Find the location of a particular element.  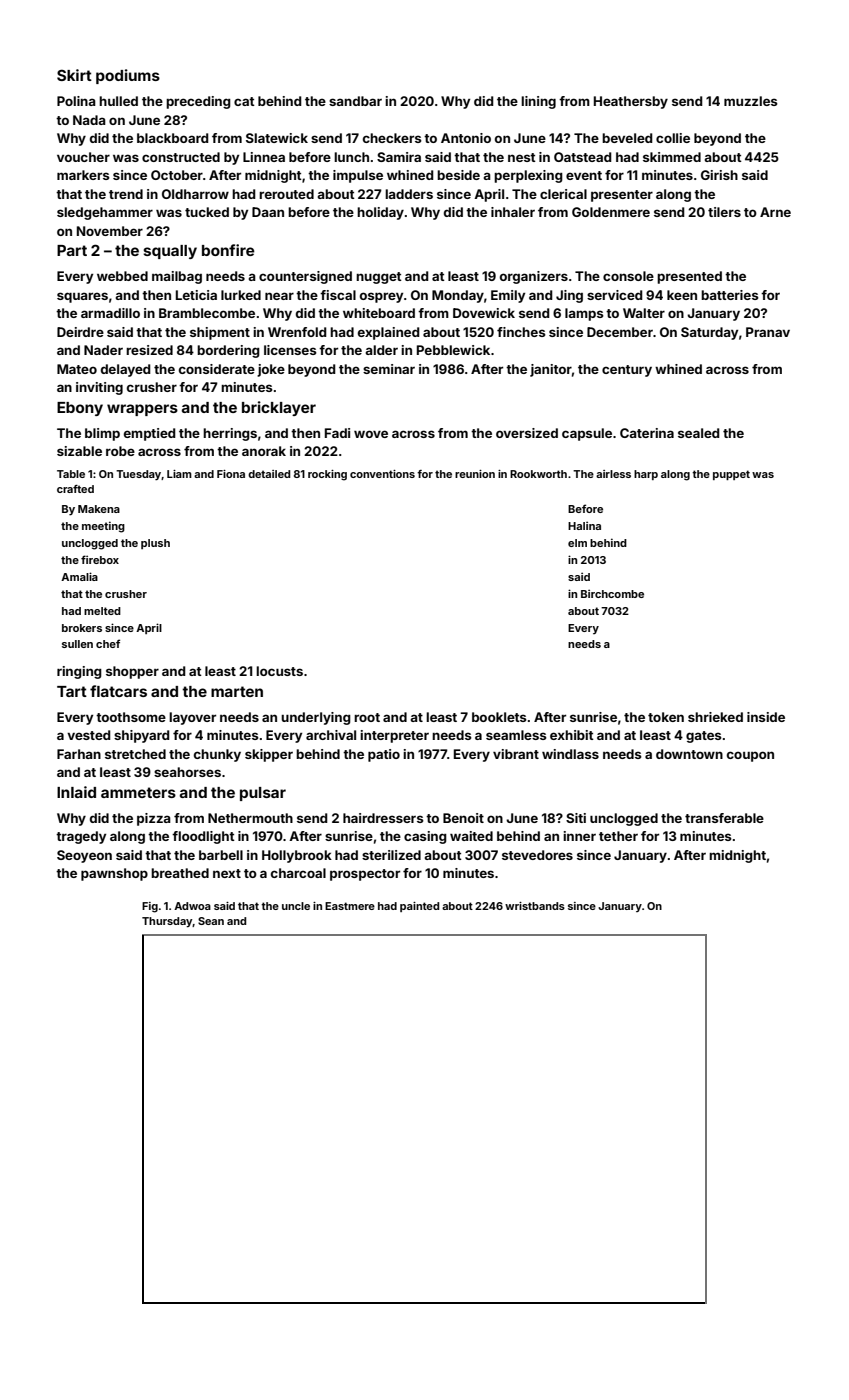

marten is located at coordinates (237, 691).
